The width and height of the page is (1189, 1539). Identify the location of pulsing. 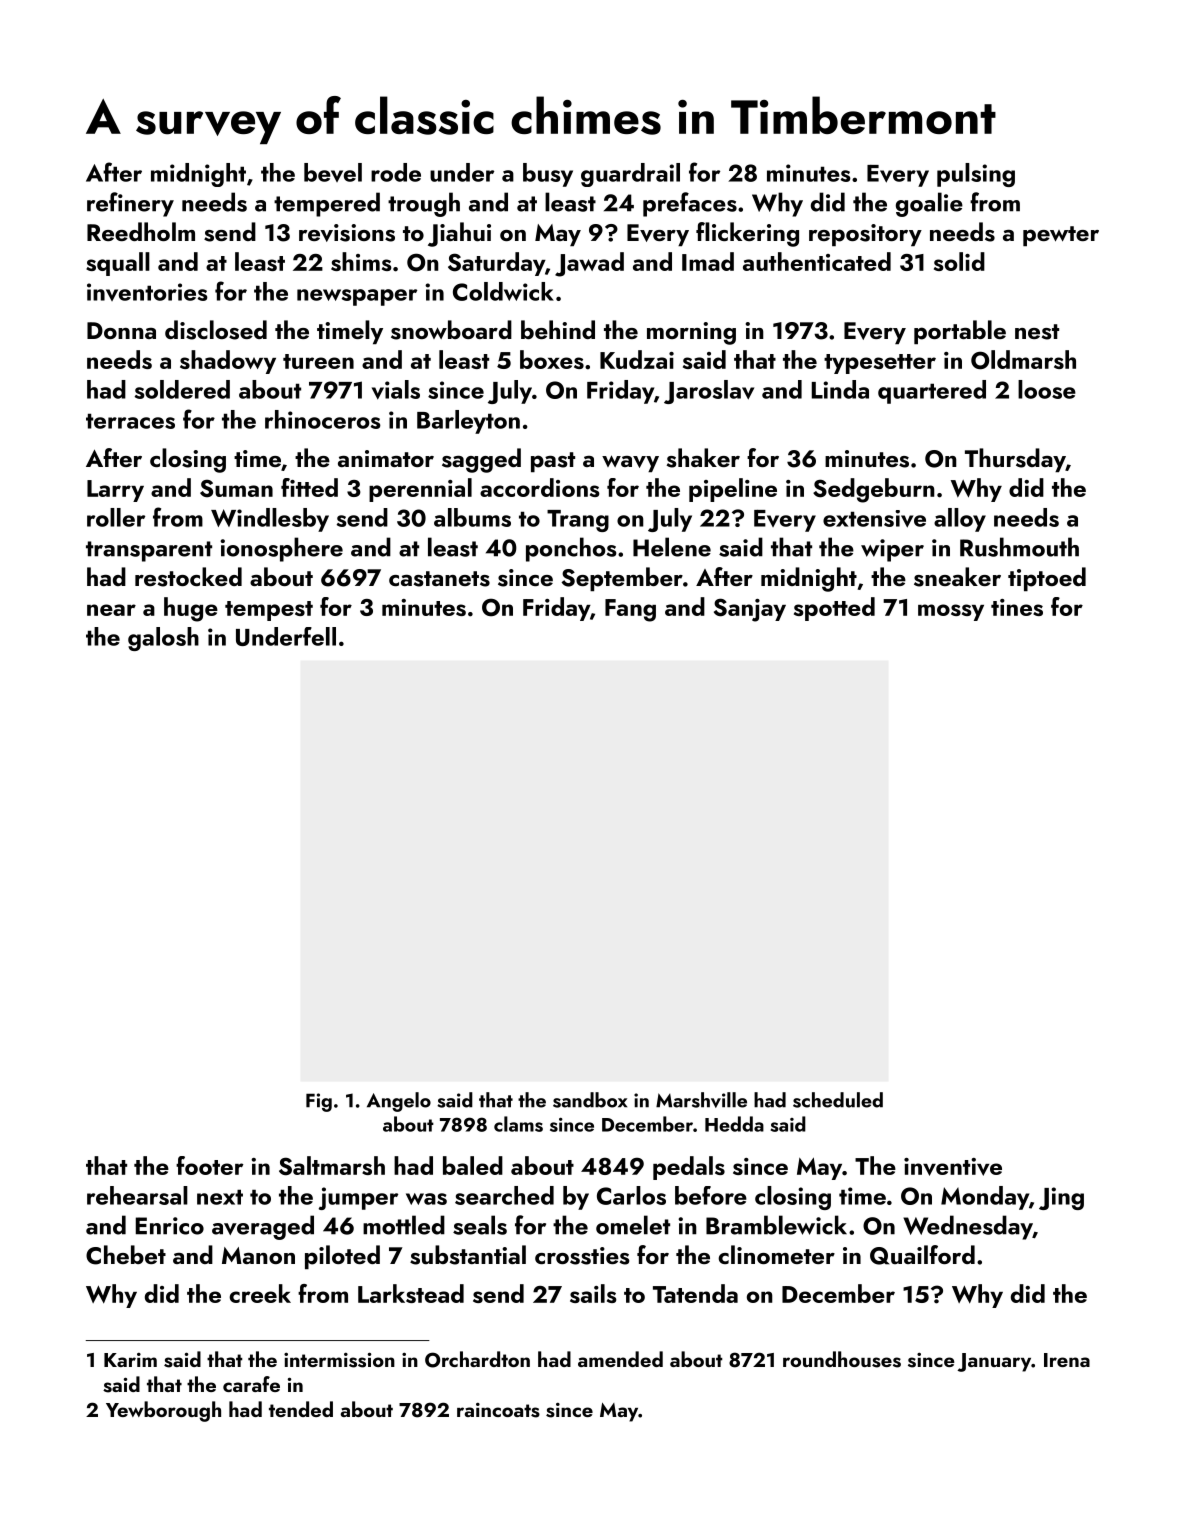
(976, 175).
